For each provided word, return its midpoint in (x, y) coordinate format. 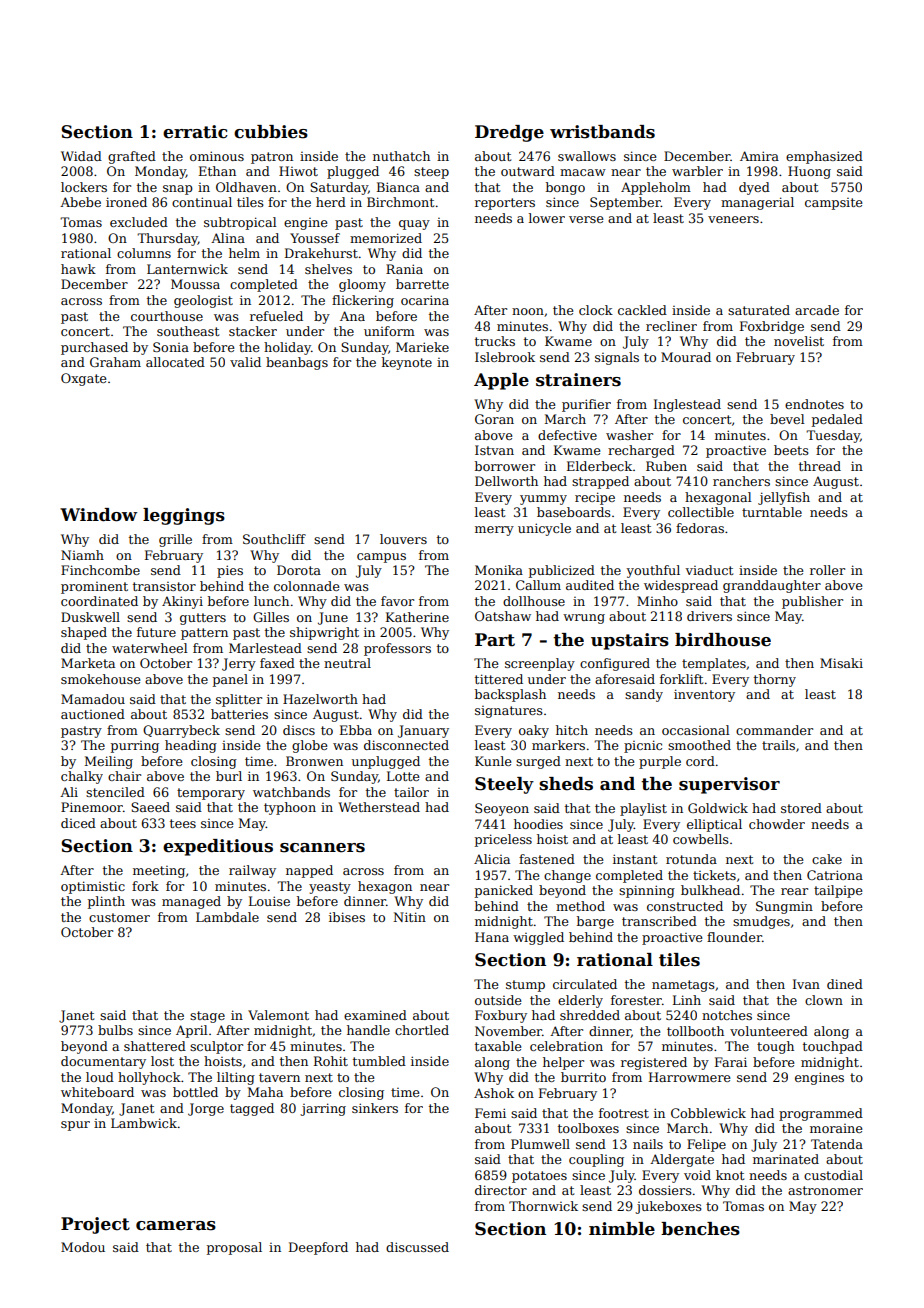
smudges (761, 922)
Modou (83, 1247)
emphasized (824, 157)
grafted (132, 157)
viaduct (709, 570)
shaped (84, 633)
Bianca (398, 187)
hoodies (538, 824)
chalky (82, 777)
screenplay (540, 664)
